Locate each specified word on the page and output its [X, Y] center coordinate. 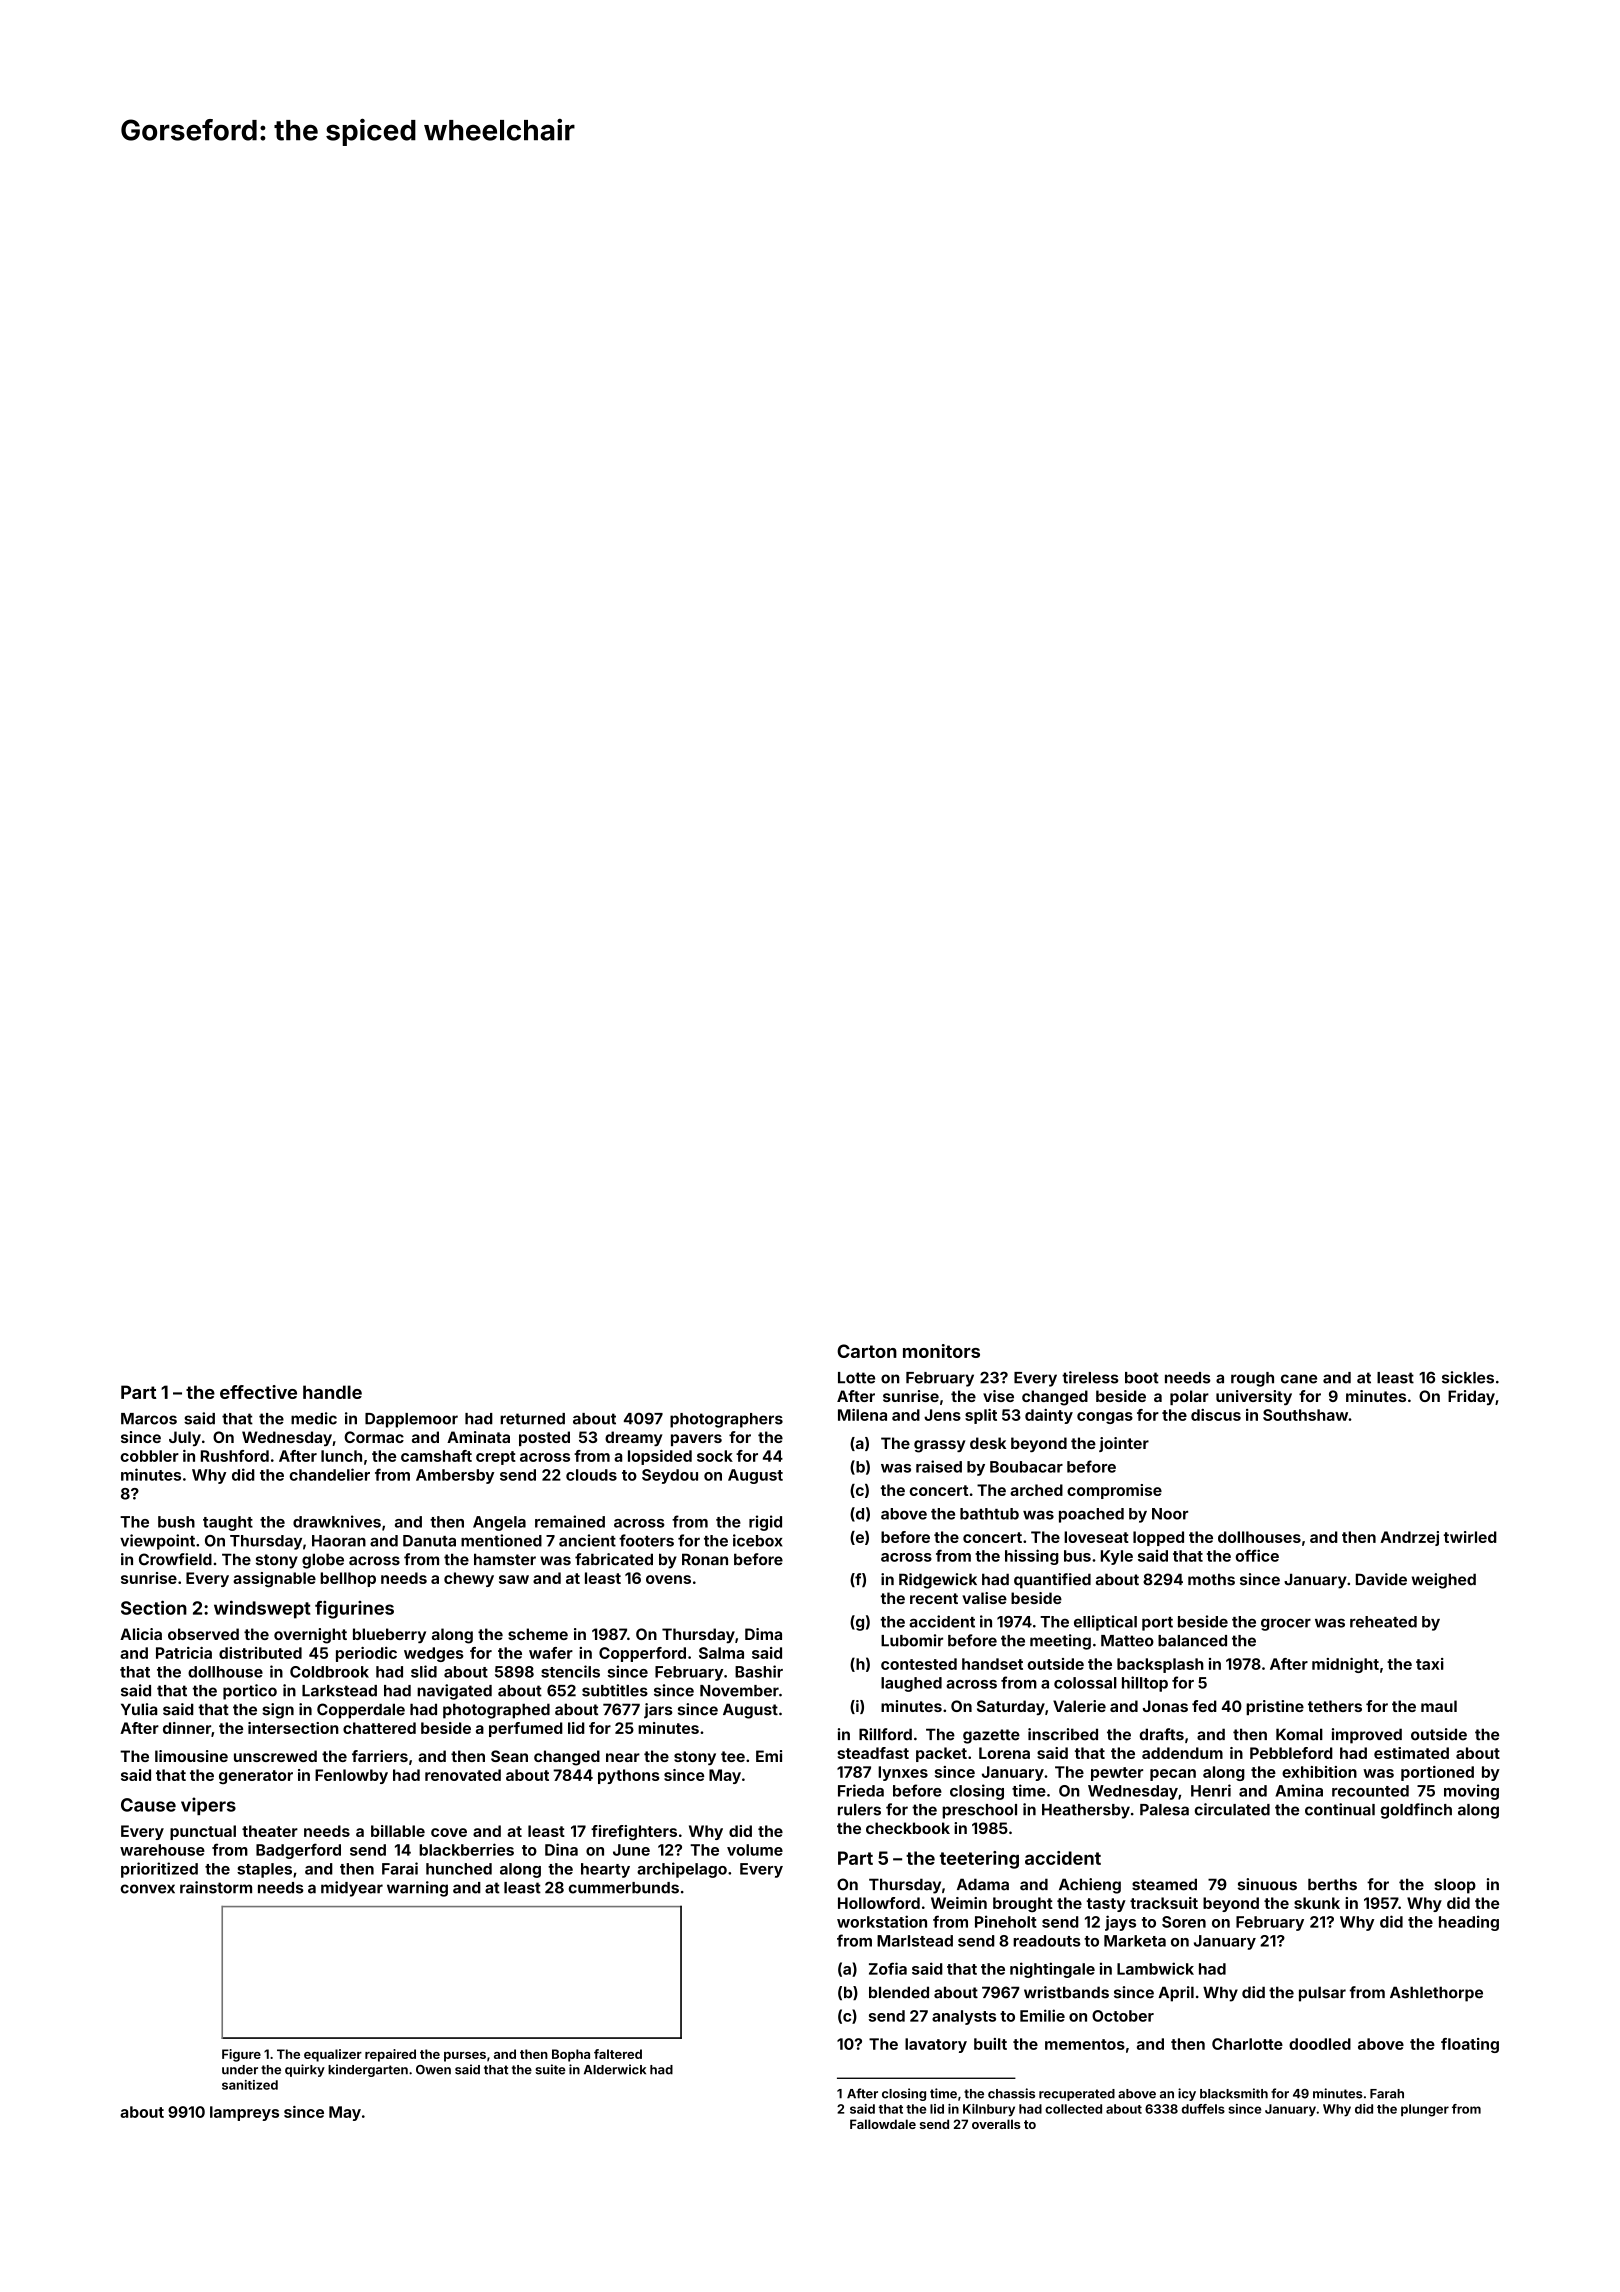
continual [1340, 1809]
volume [755, 1850]
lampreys [244, 2113]
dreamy [633, 1438]
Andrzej [1409, 1538]
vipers [208, 1806]
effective [258, 1392]
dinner [187, 1728]
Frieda [861, 1790]
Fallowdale [883, 2124]
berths [1332, 1884]
